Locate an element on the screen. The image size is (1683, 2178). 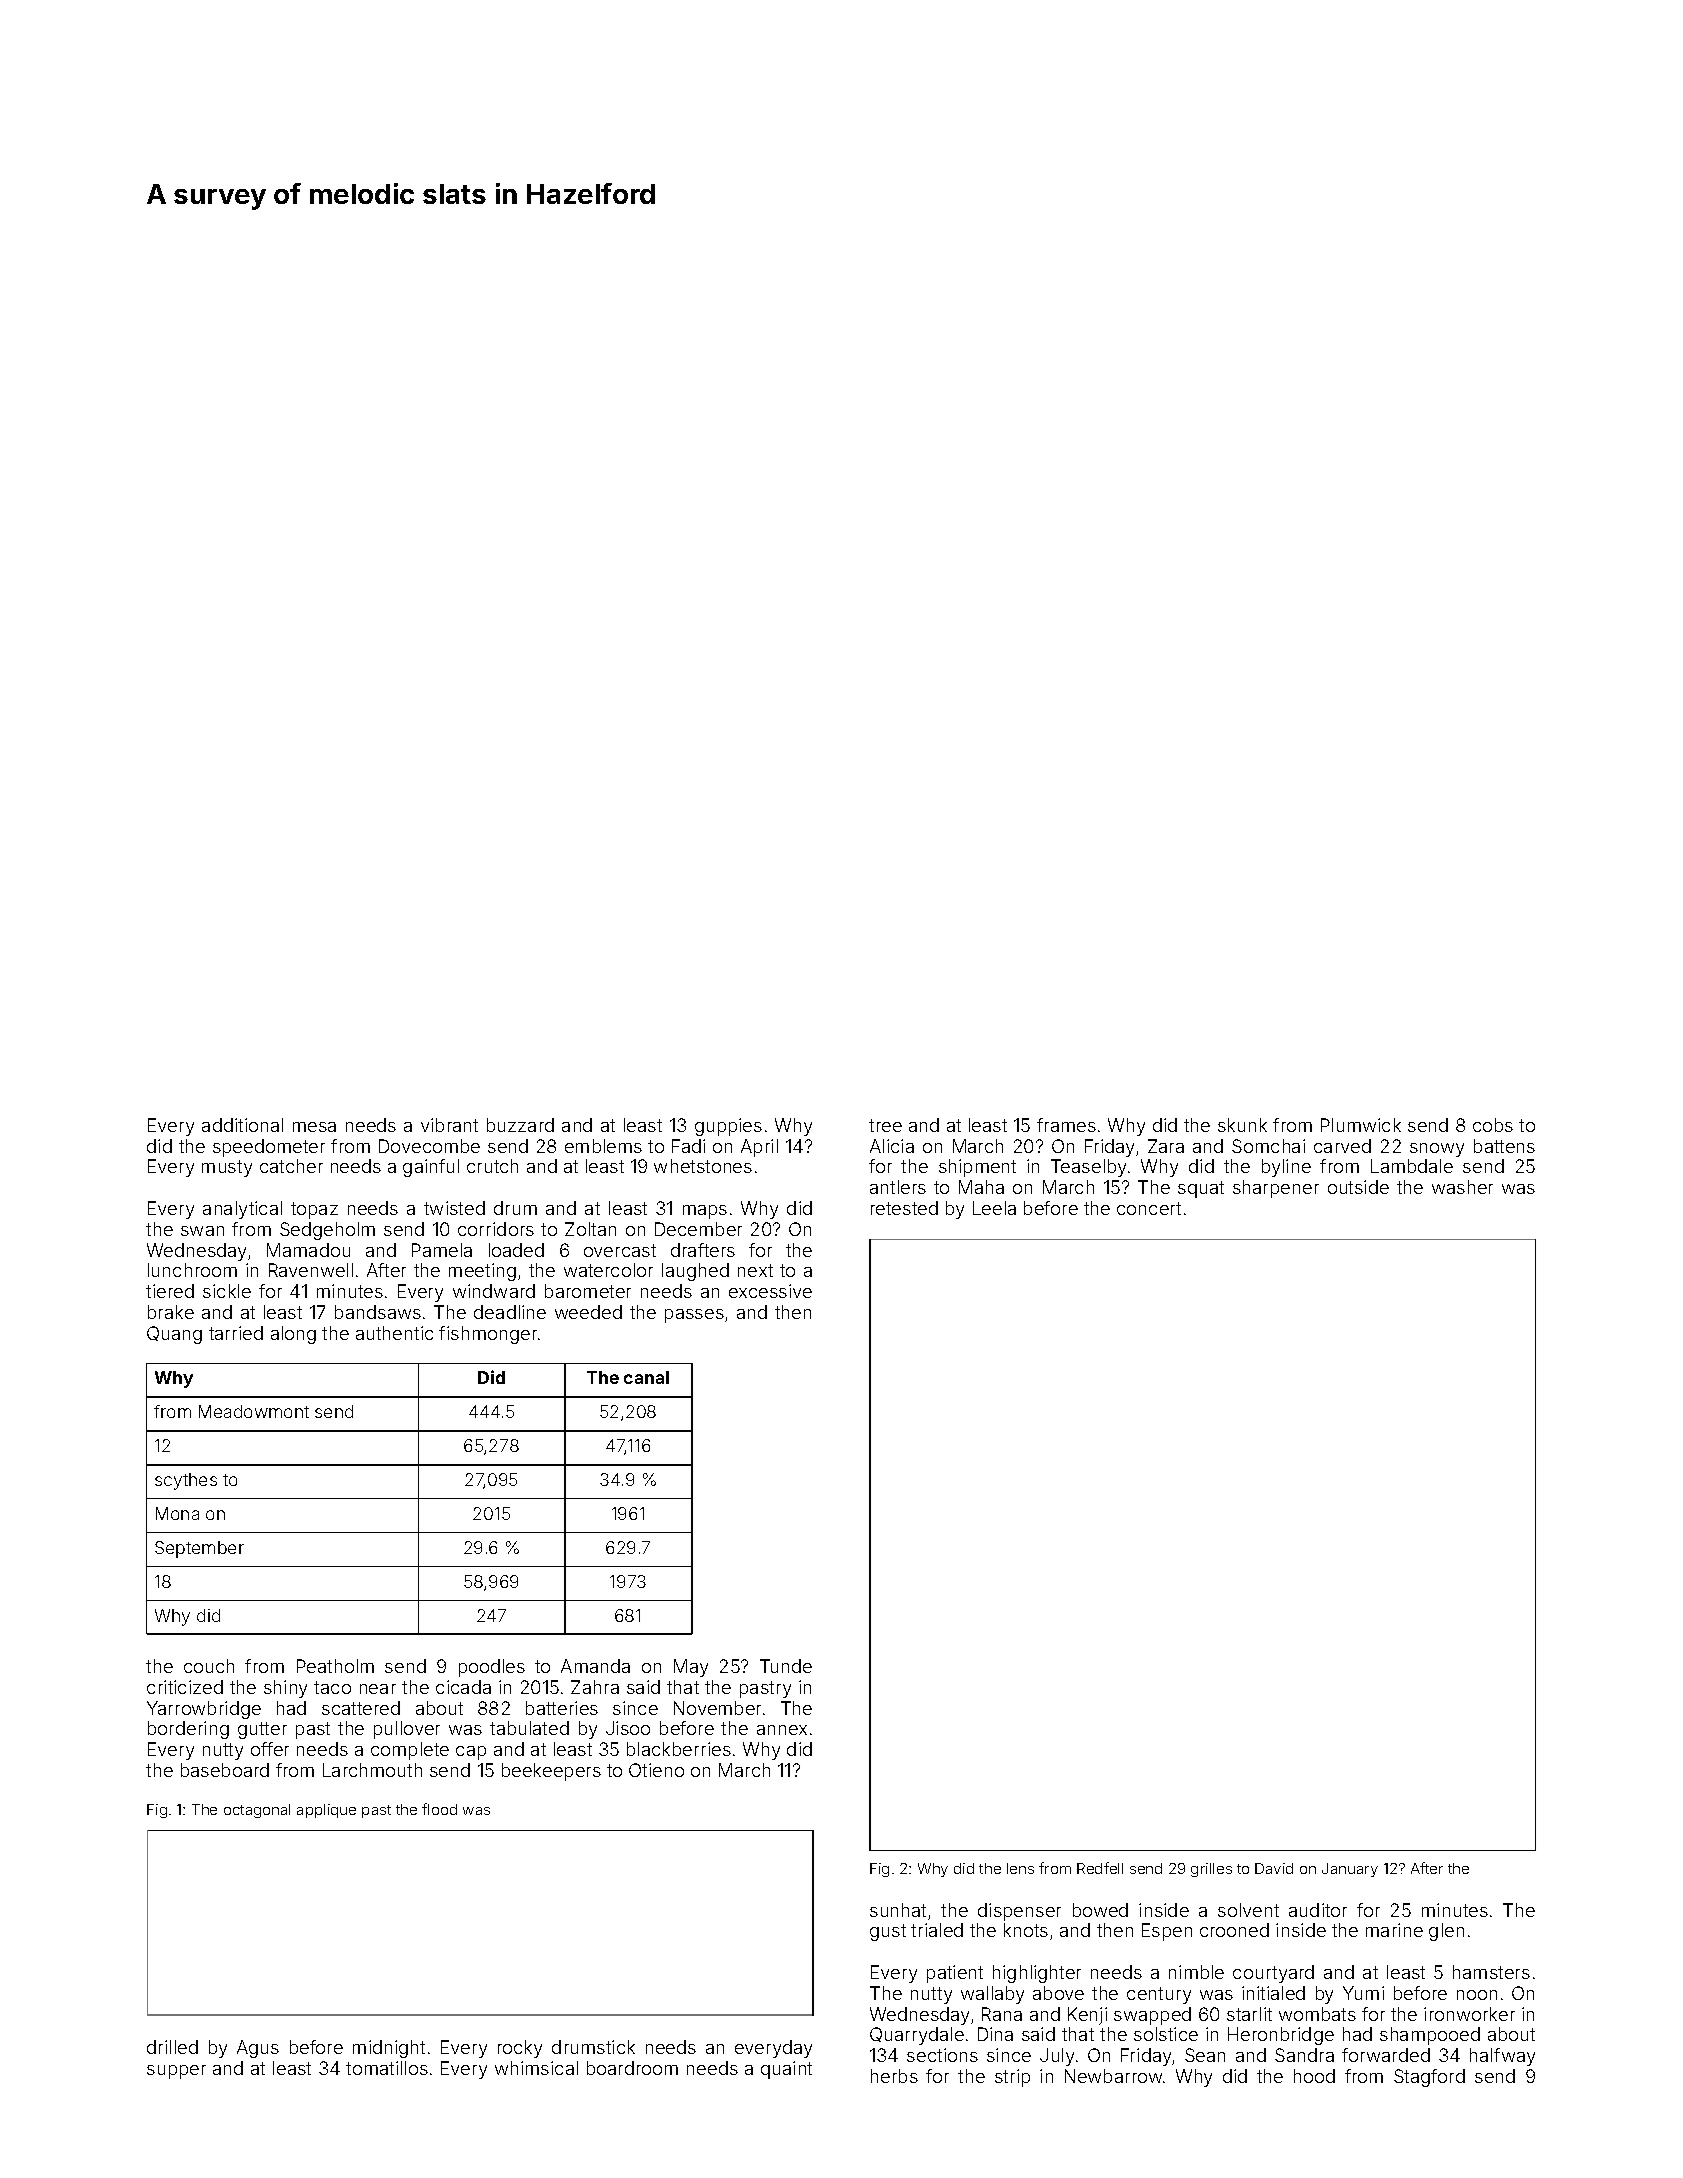
swan is located at coordinates (202, 1231).
